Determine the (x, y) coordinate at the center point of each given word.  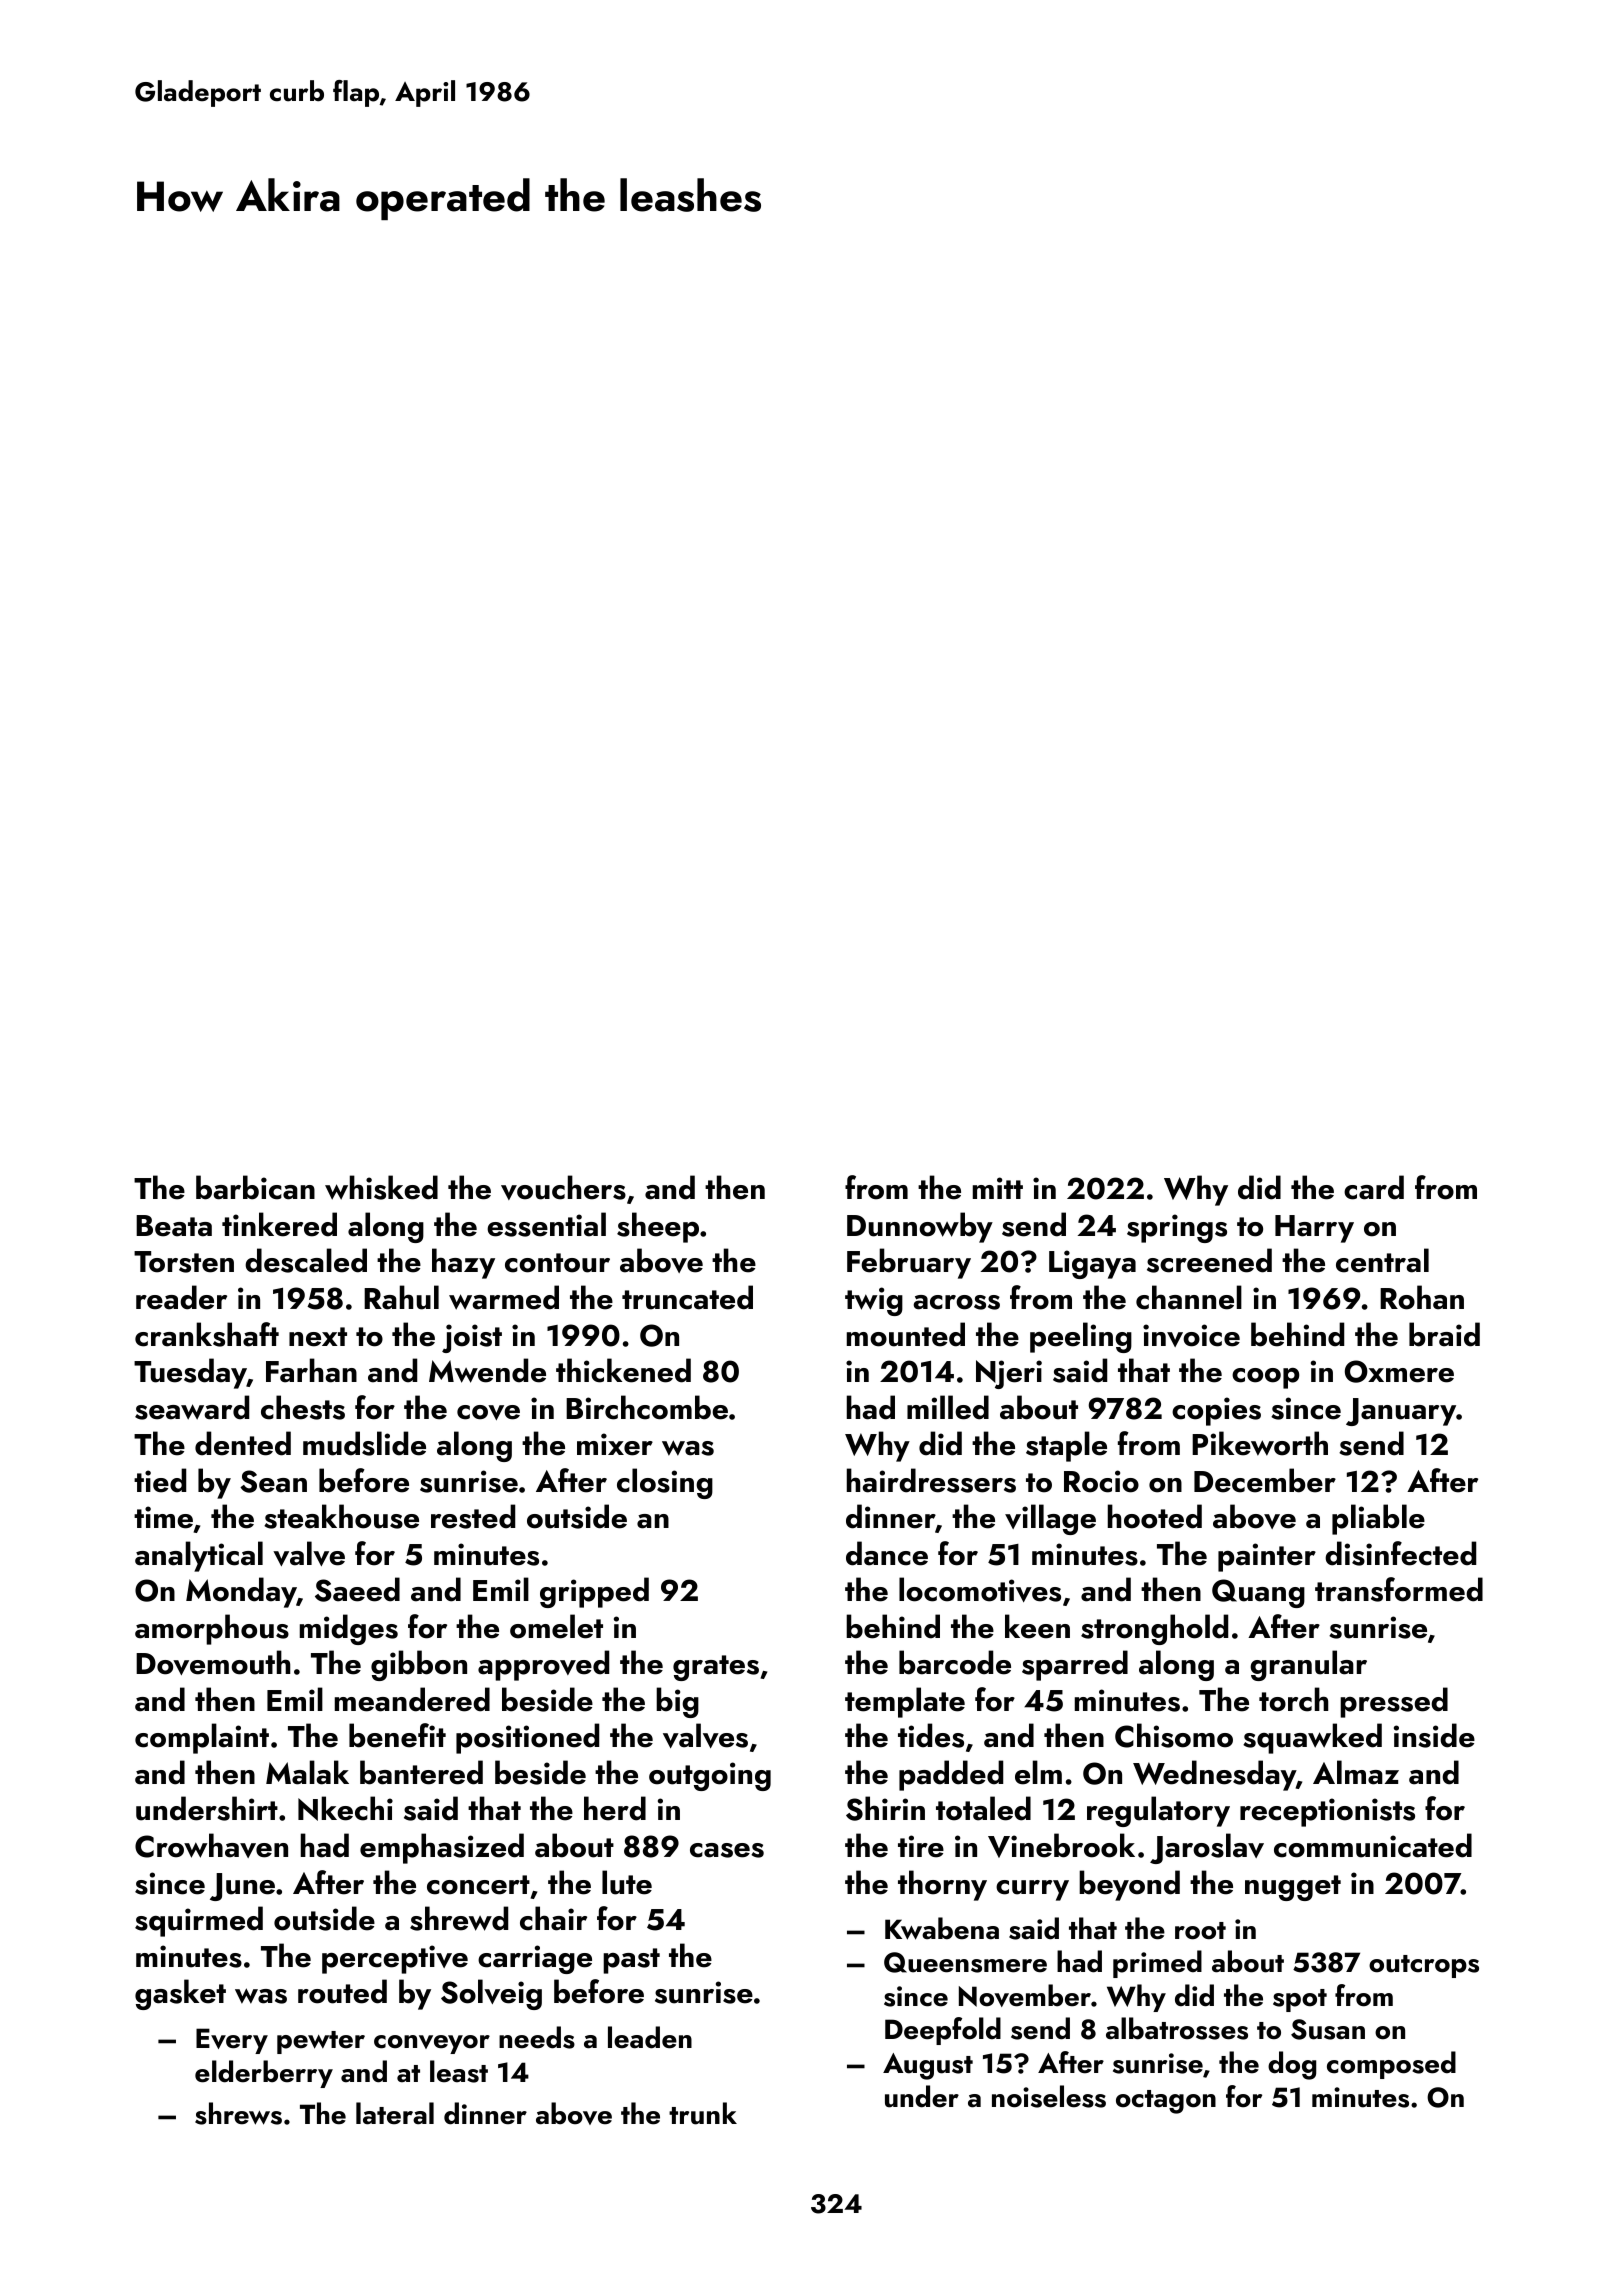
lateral (395, 2113)
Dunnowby (920, 1227)
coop (1265, 1378)
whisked (381, 1187)
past (631, 1961)
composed (1391, 2065)
